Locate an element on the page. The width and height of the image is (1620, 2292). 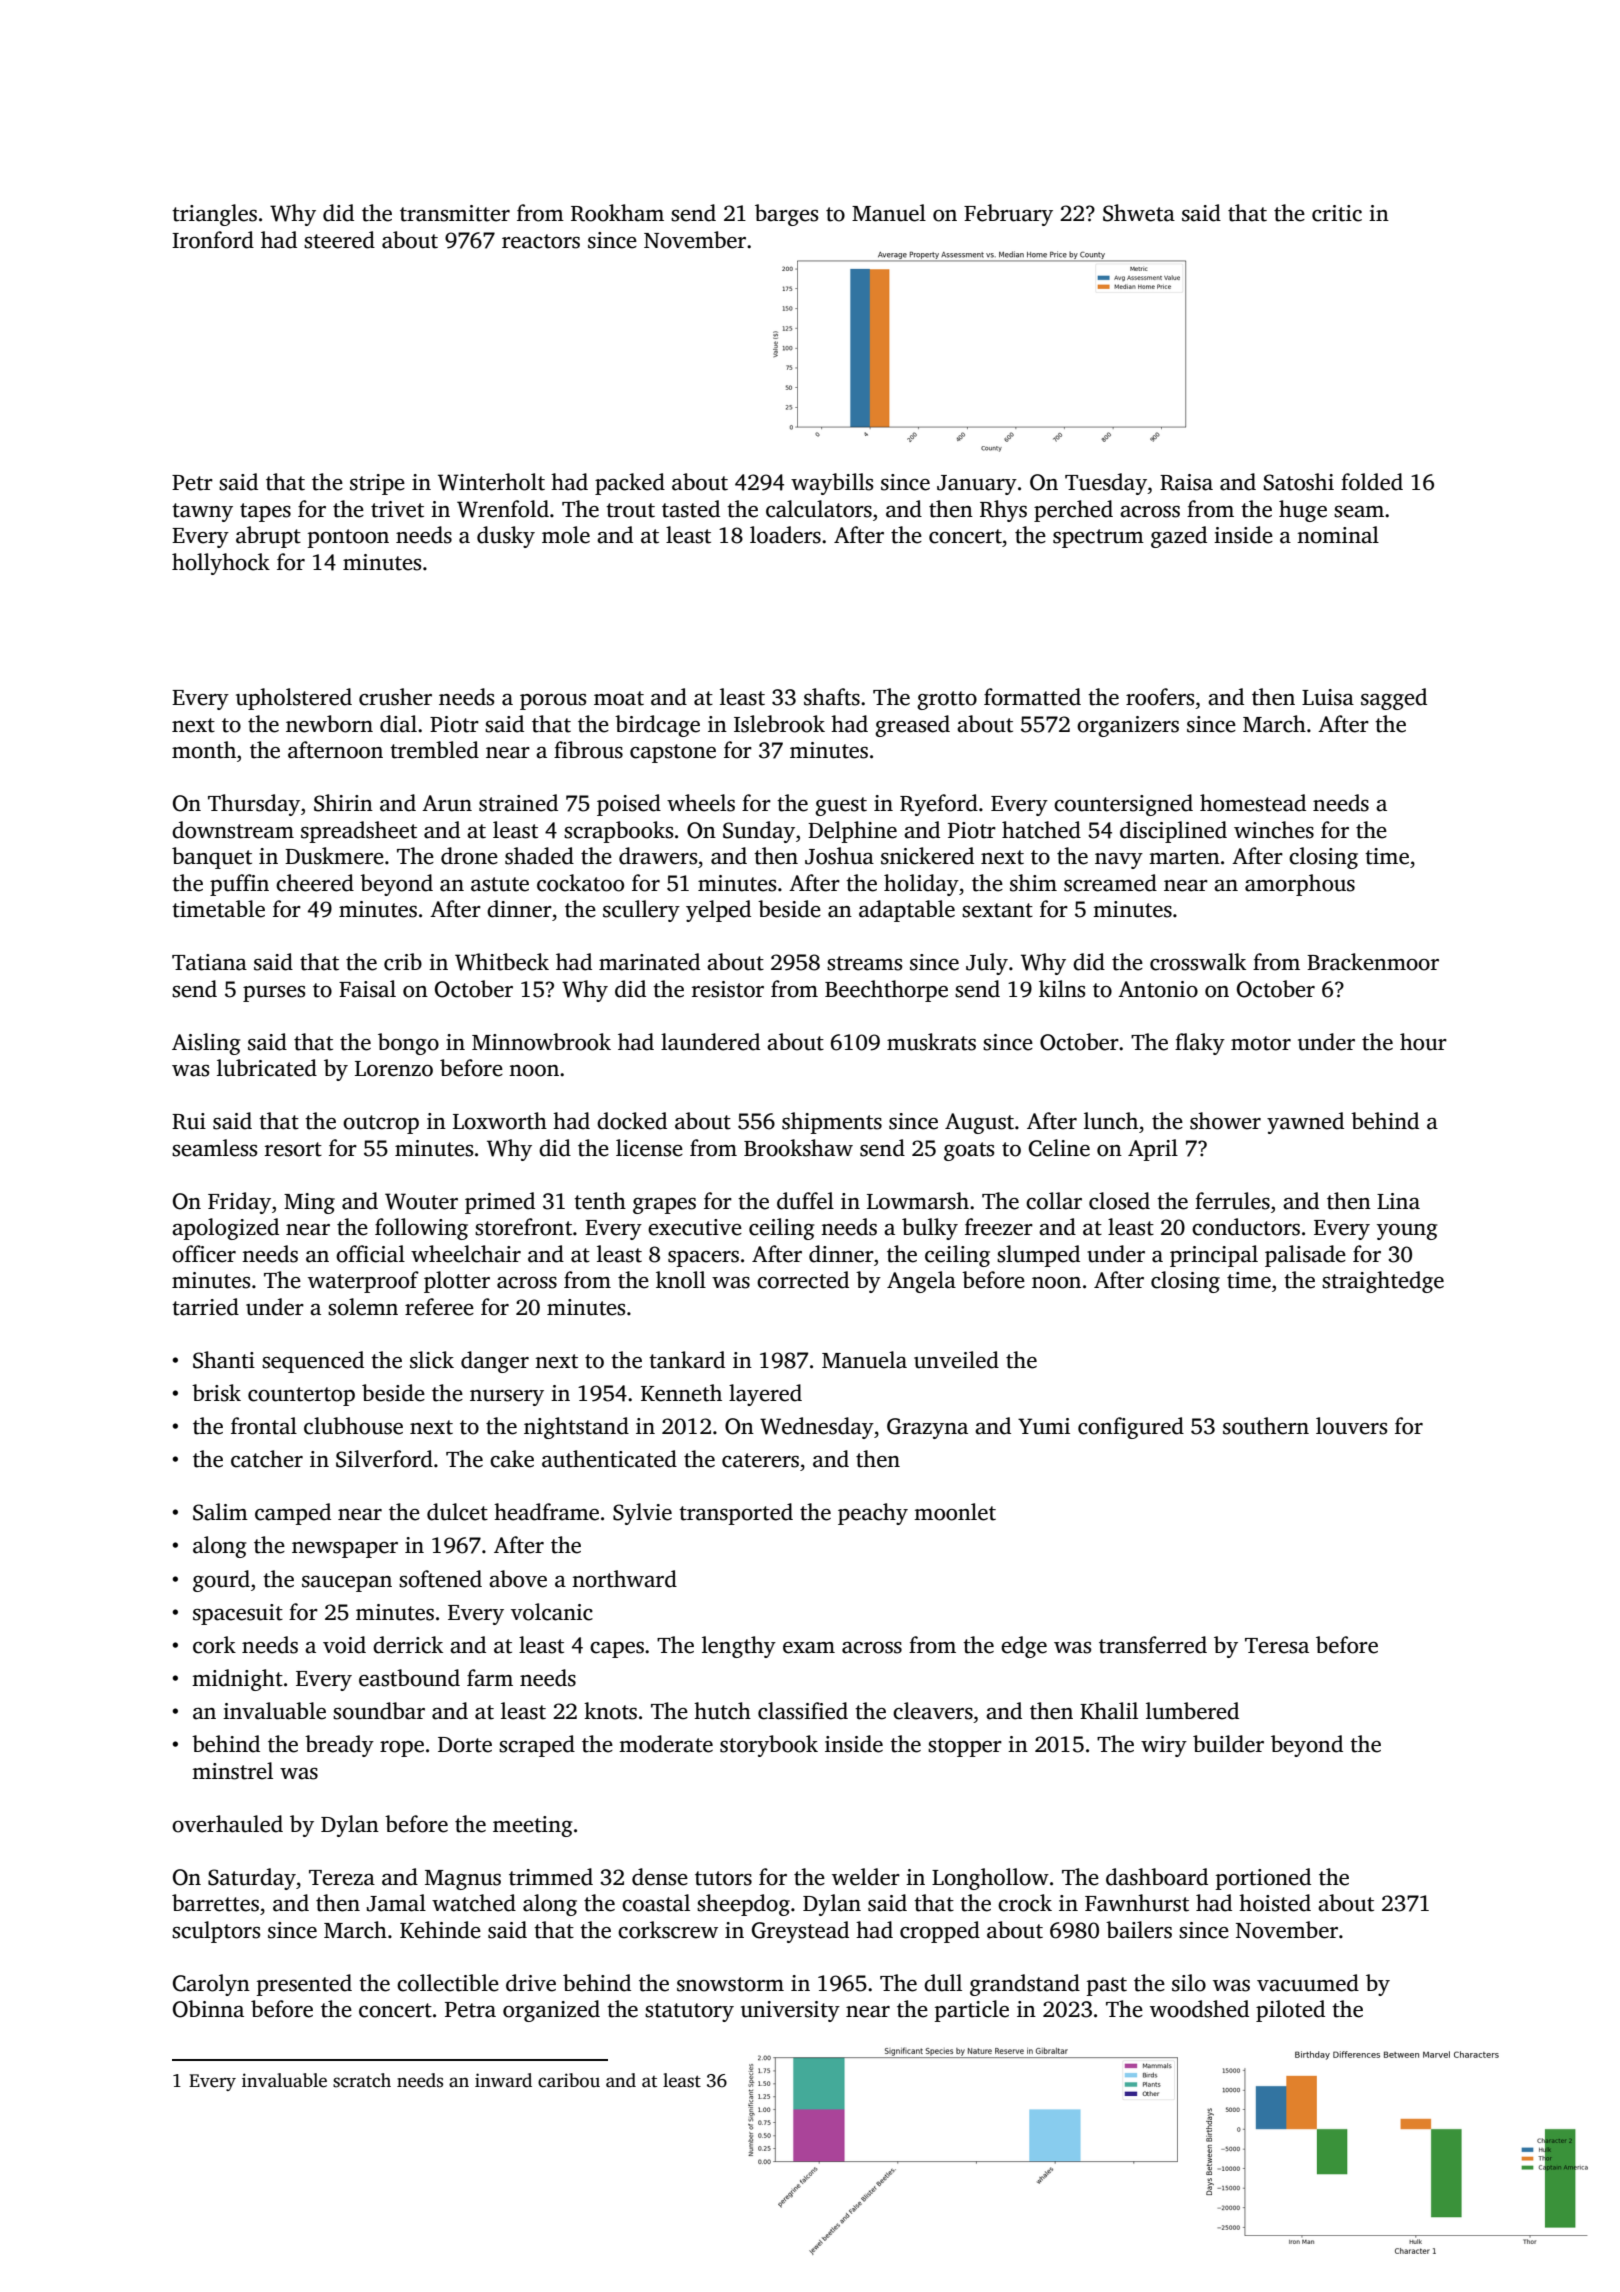
Raisa is located at coordinates (1186, 482).
